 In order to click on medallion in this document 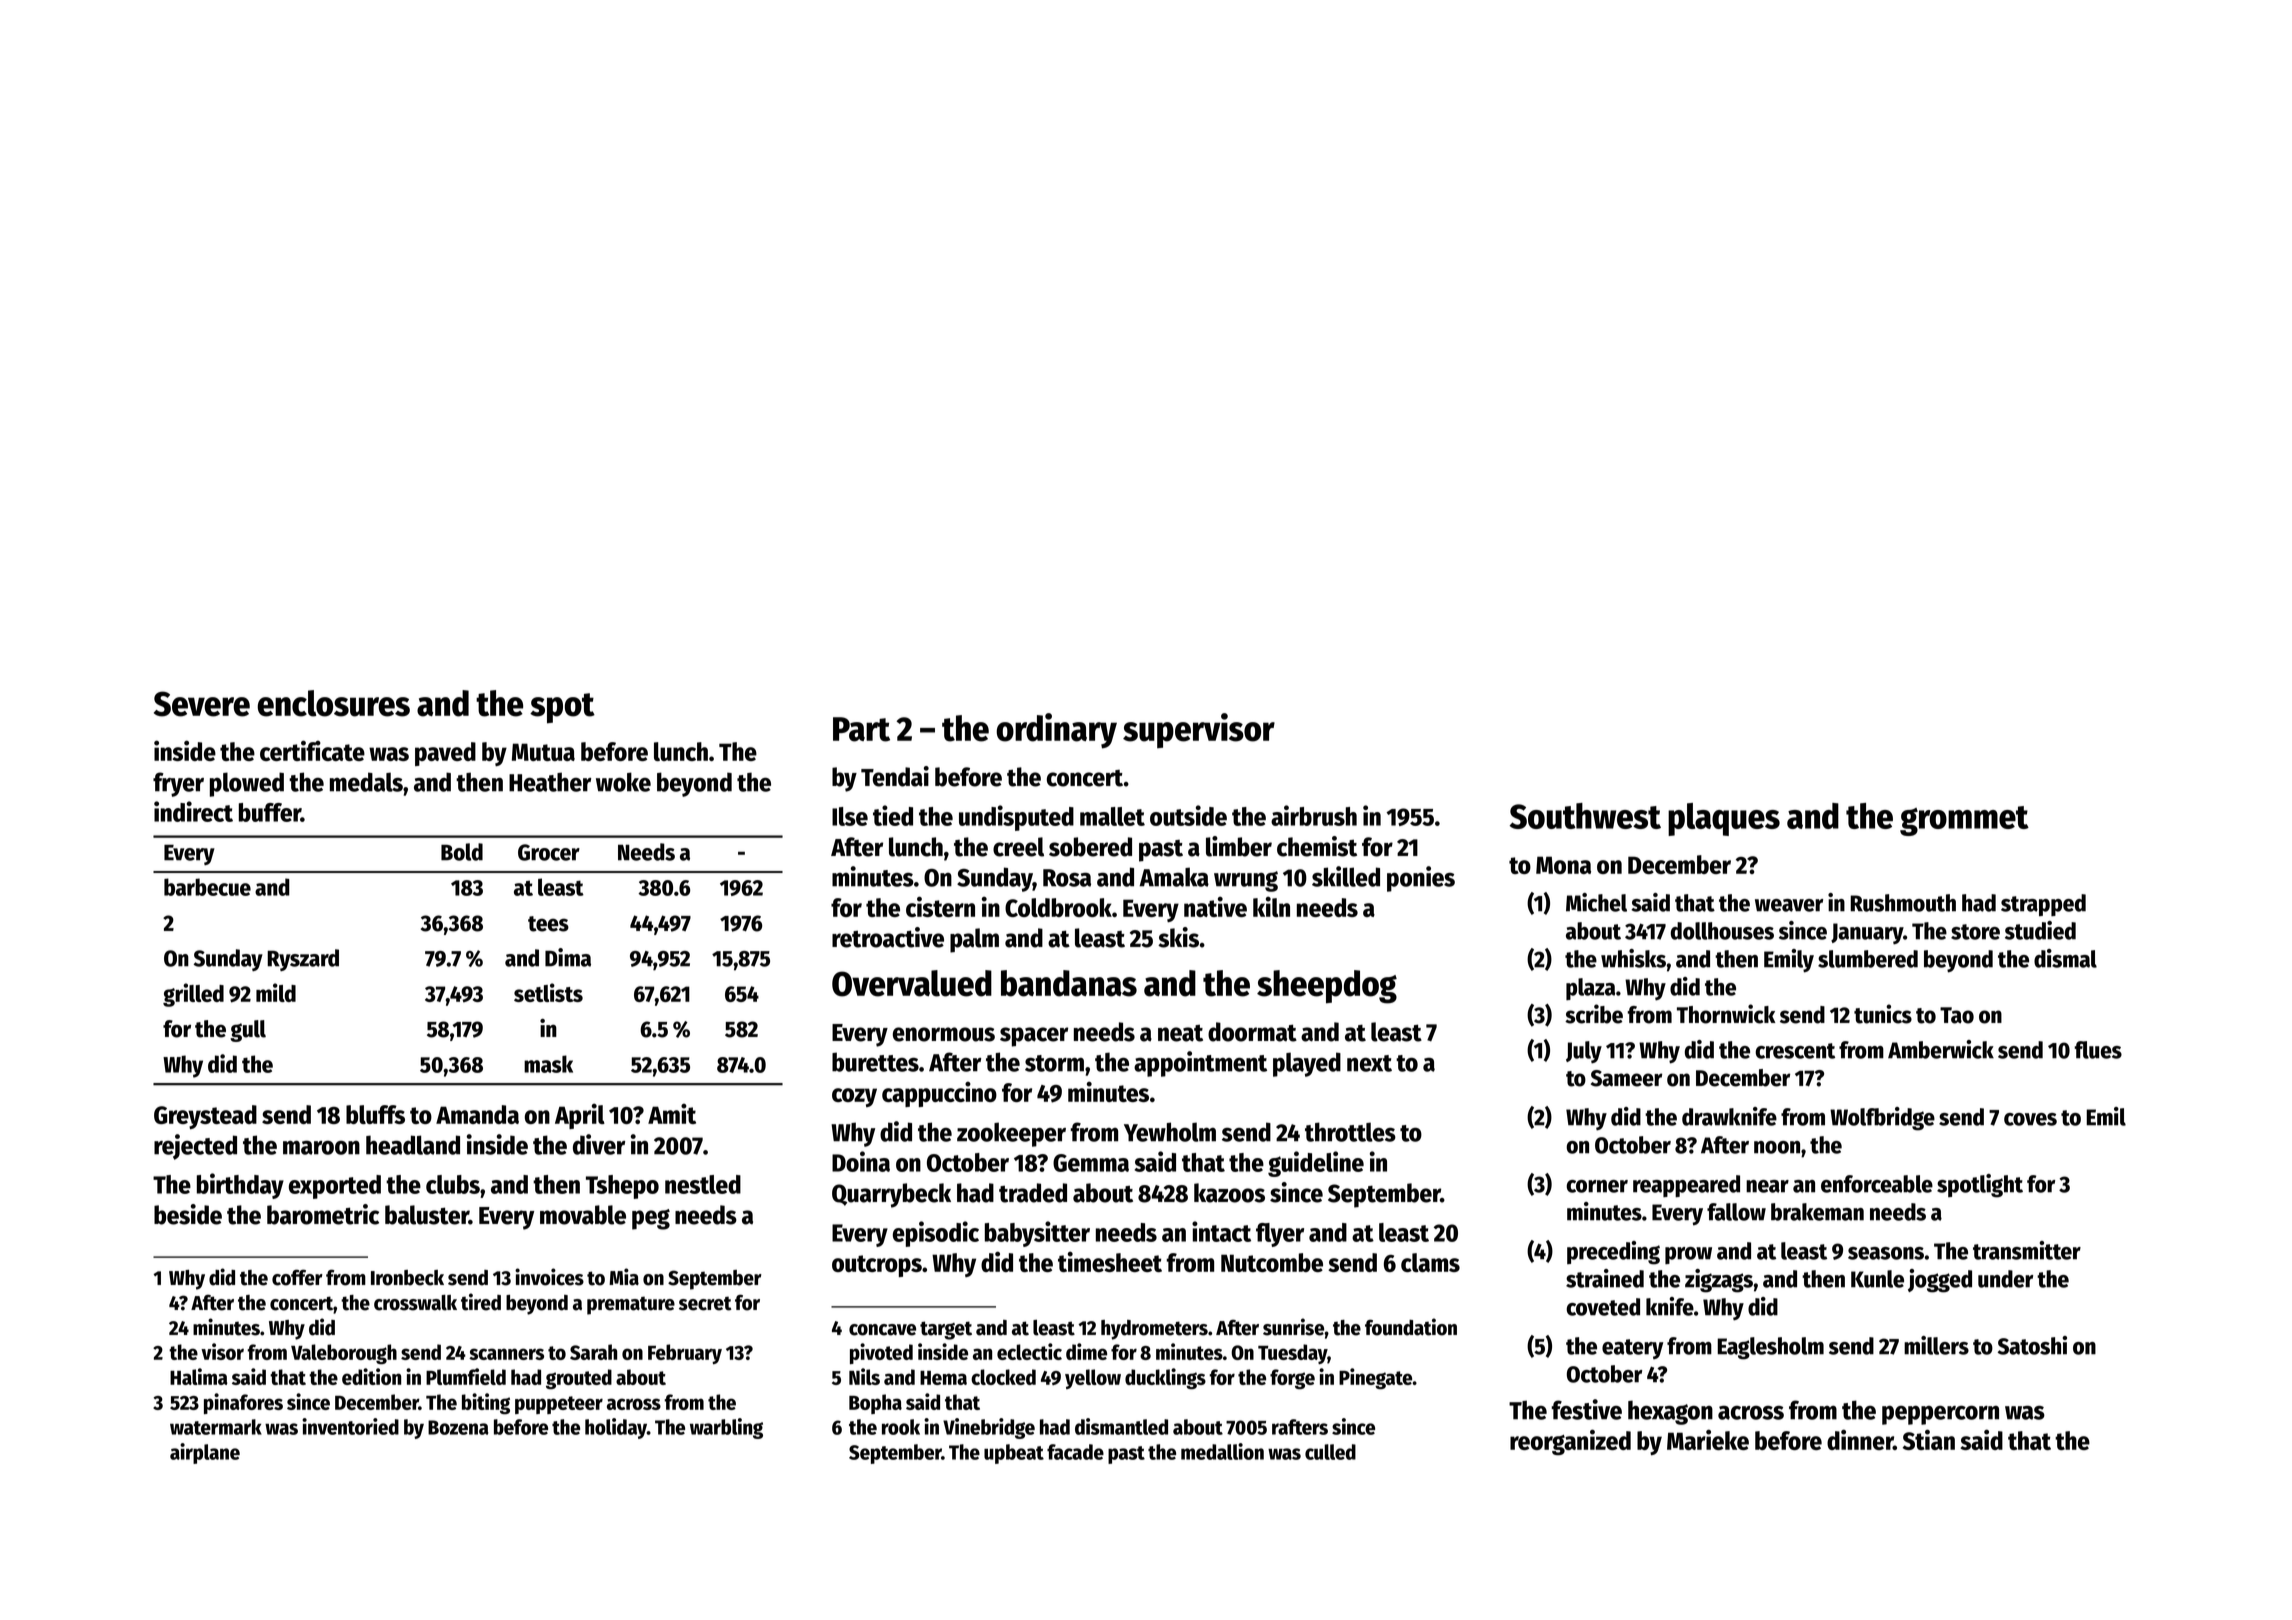, I will do `click(1222, 1451)`.
